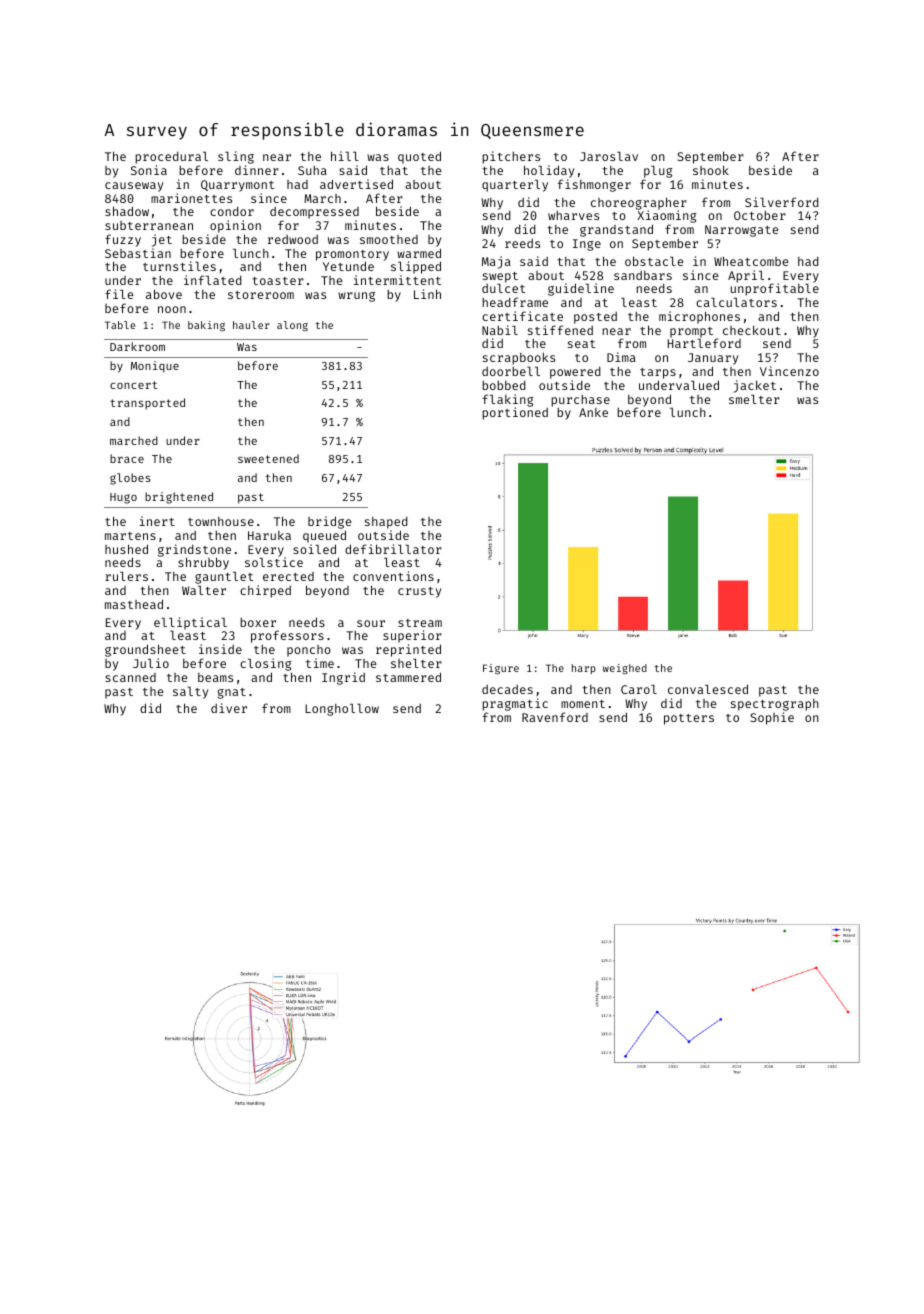  What do you see at coordinates (268, 458) in the screenshot?
I see `sweetened` at bounding box center [268, 458].
